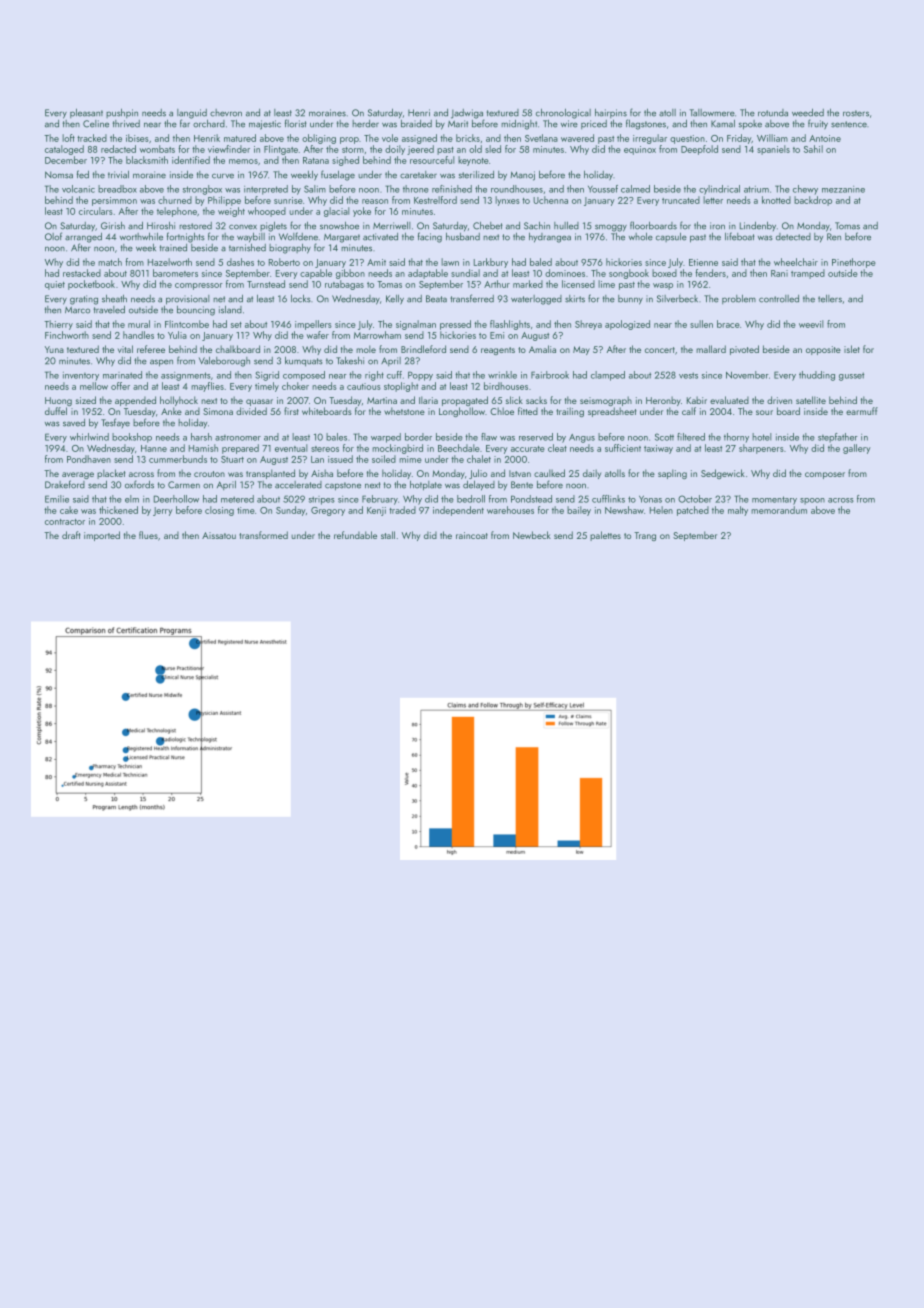  What do you see at coordinates (825, 138) in the screenshot?
I see `Antoine` at bounding box center [825, 138].
